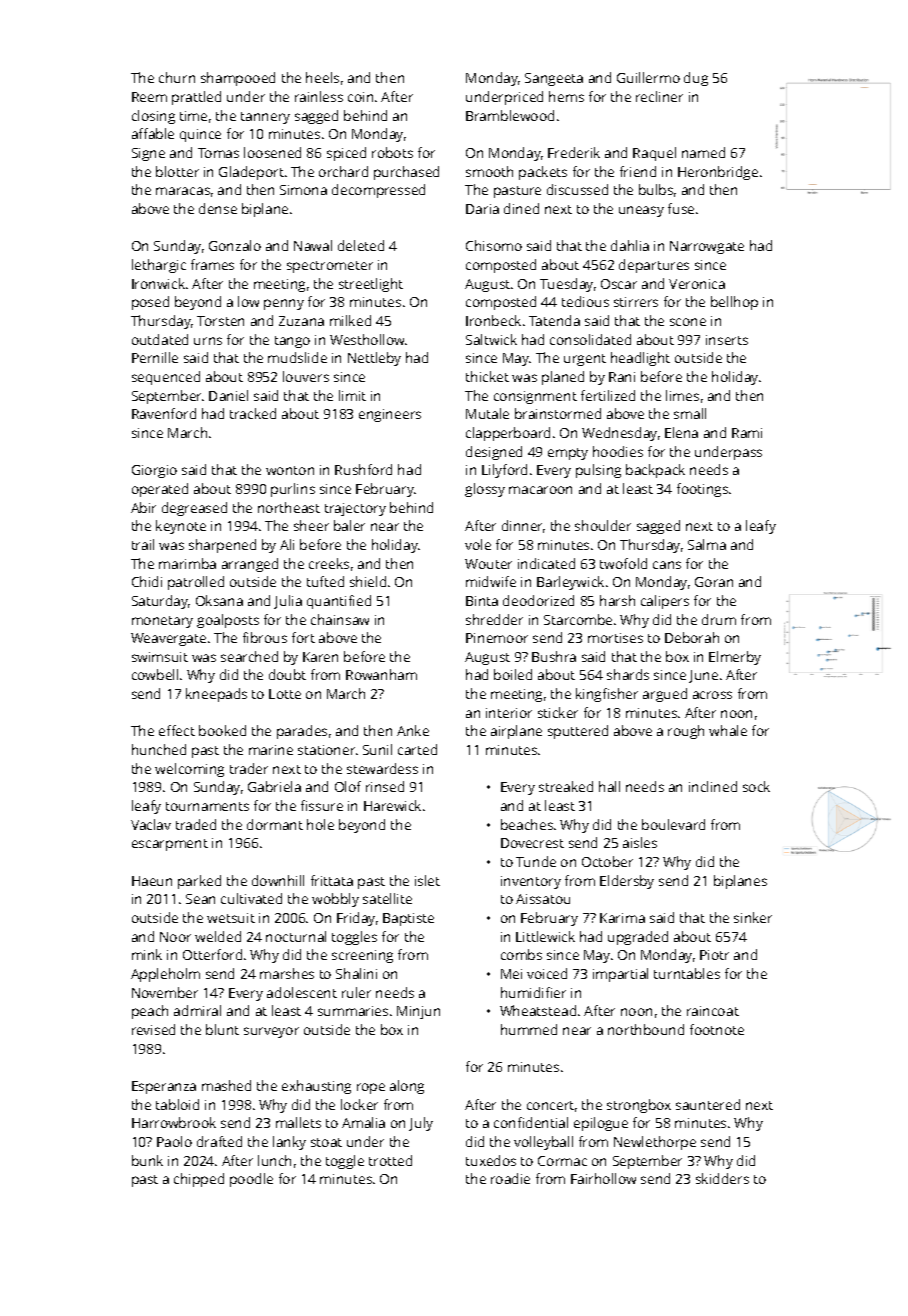 This screenshot has height=1316, width=908. What do you see at coordinates (226, 1085) in the screenshot?
I see `mashed` at bounding box center [226, 1085].
